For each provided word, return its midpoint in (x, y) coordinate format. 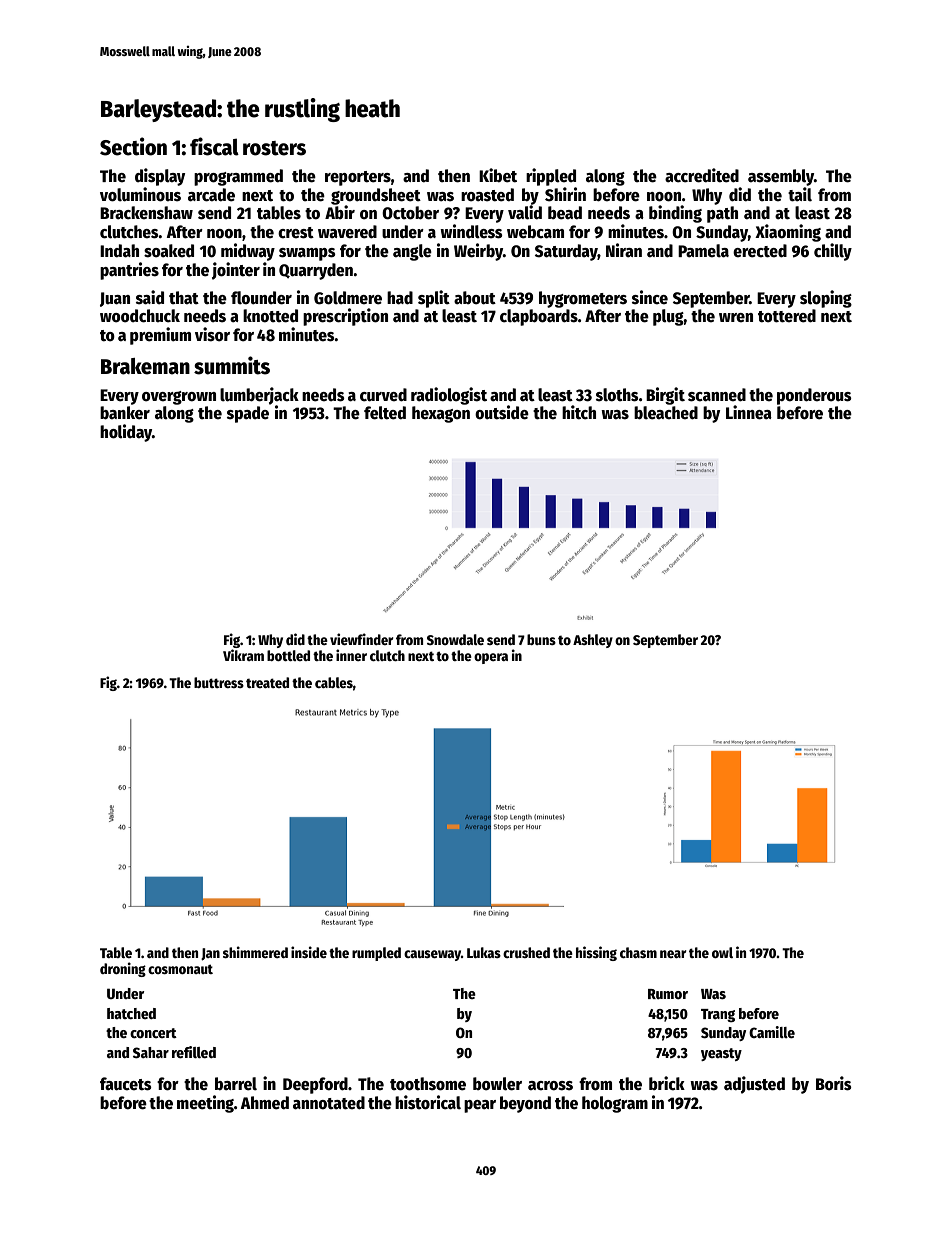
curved (383, 395)
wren (736, 317)
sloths (617, 395)
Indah (119, 251)
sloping (826, 299)
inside (309, 952)
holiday (126, 433)
